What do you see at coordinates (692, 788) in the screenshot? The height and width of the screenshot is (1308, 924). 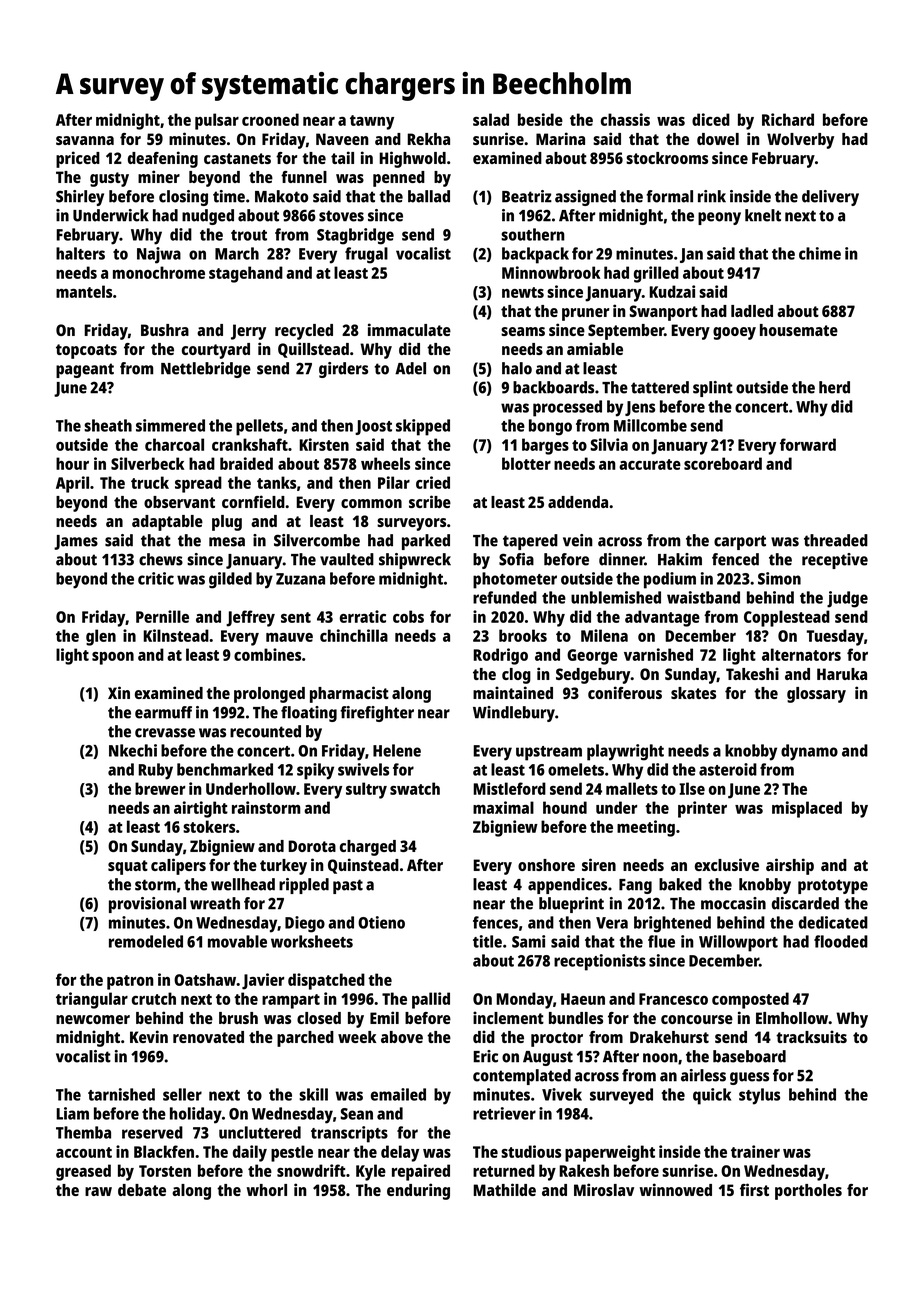 I see `Ilse` at bounding box center [692, 788].
